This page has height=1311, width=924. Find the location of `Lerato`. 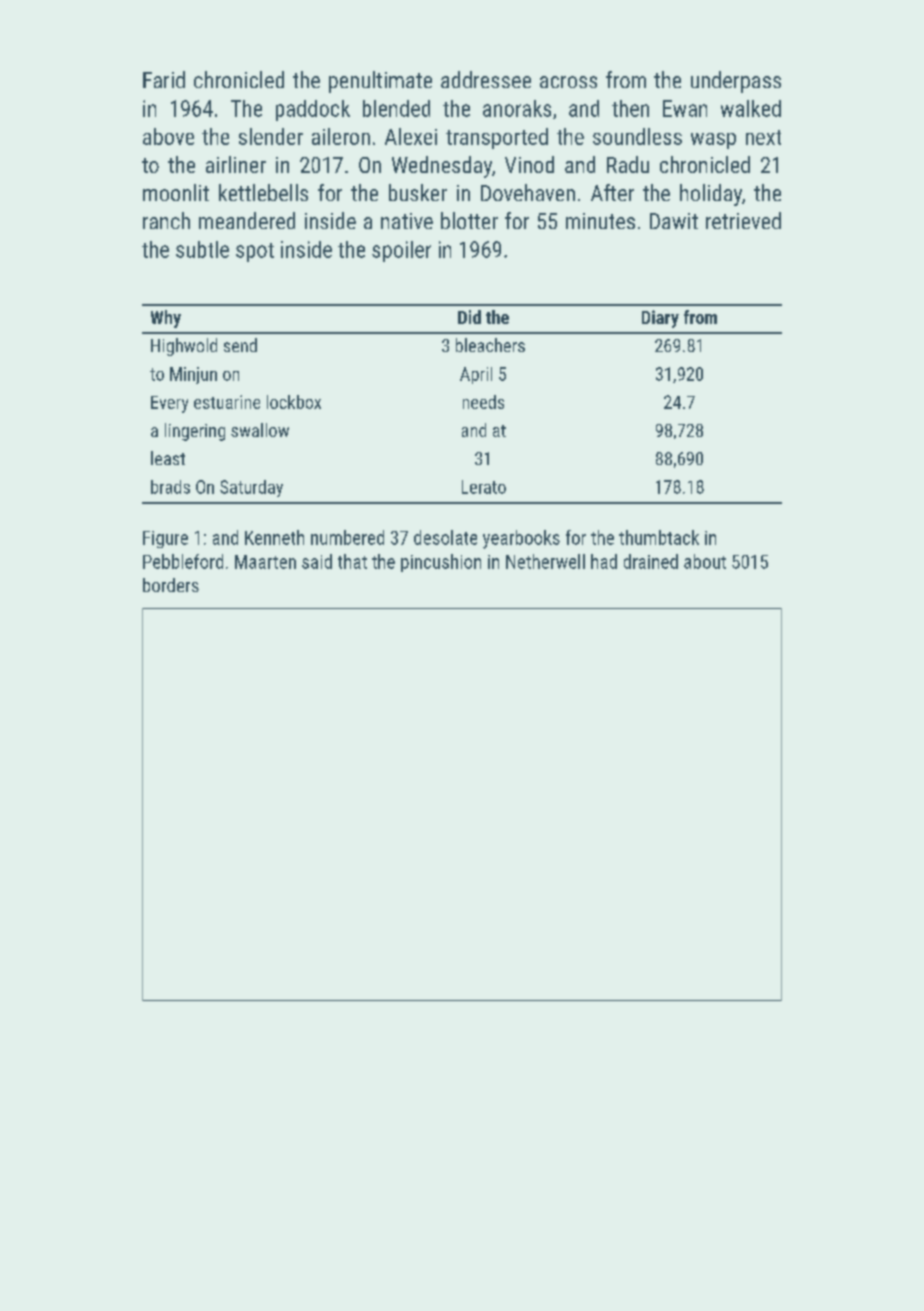

Lerato is located at coordinates (484, 487).
